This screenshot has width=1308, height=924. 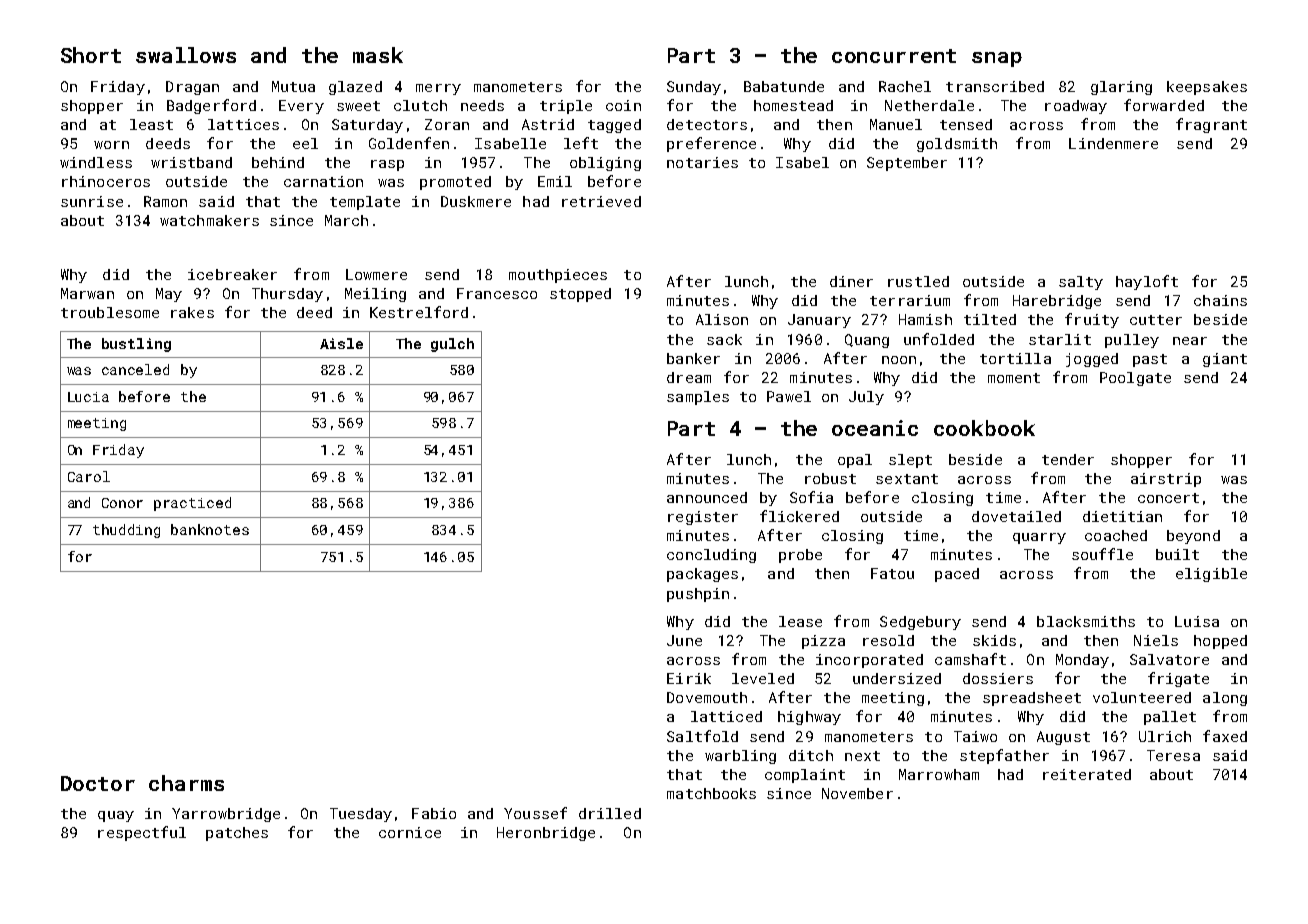 What do you see at coordinates (1135, 379) in the screenshot?
I see `Poolgate` at bounding box center [1135, 379].
